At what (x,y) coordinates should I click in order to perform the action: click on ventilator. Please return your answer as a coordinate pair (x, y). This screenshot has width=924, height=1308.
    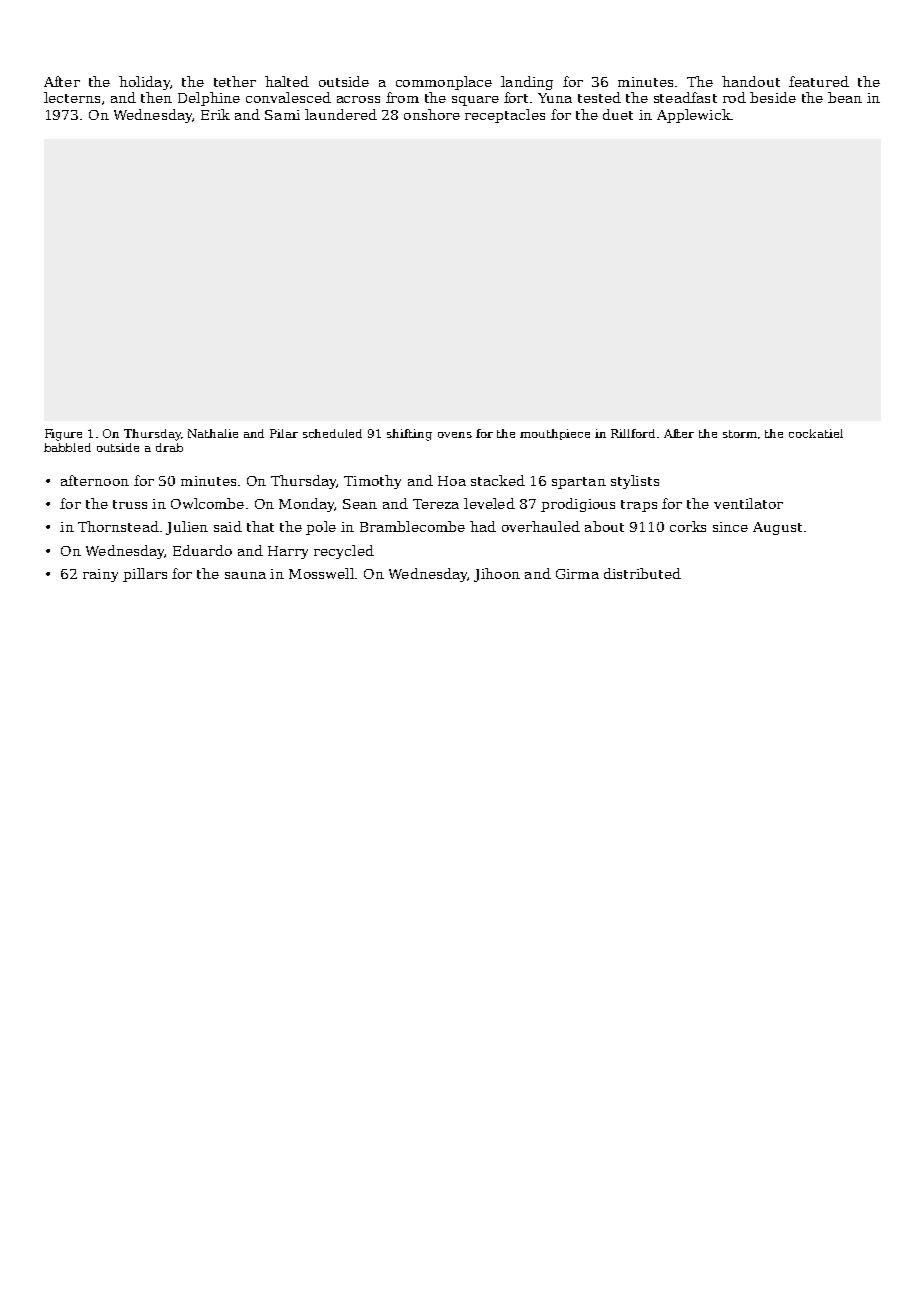
    Looking at the image, I should click on (748, 503).
